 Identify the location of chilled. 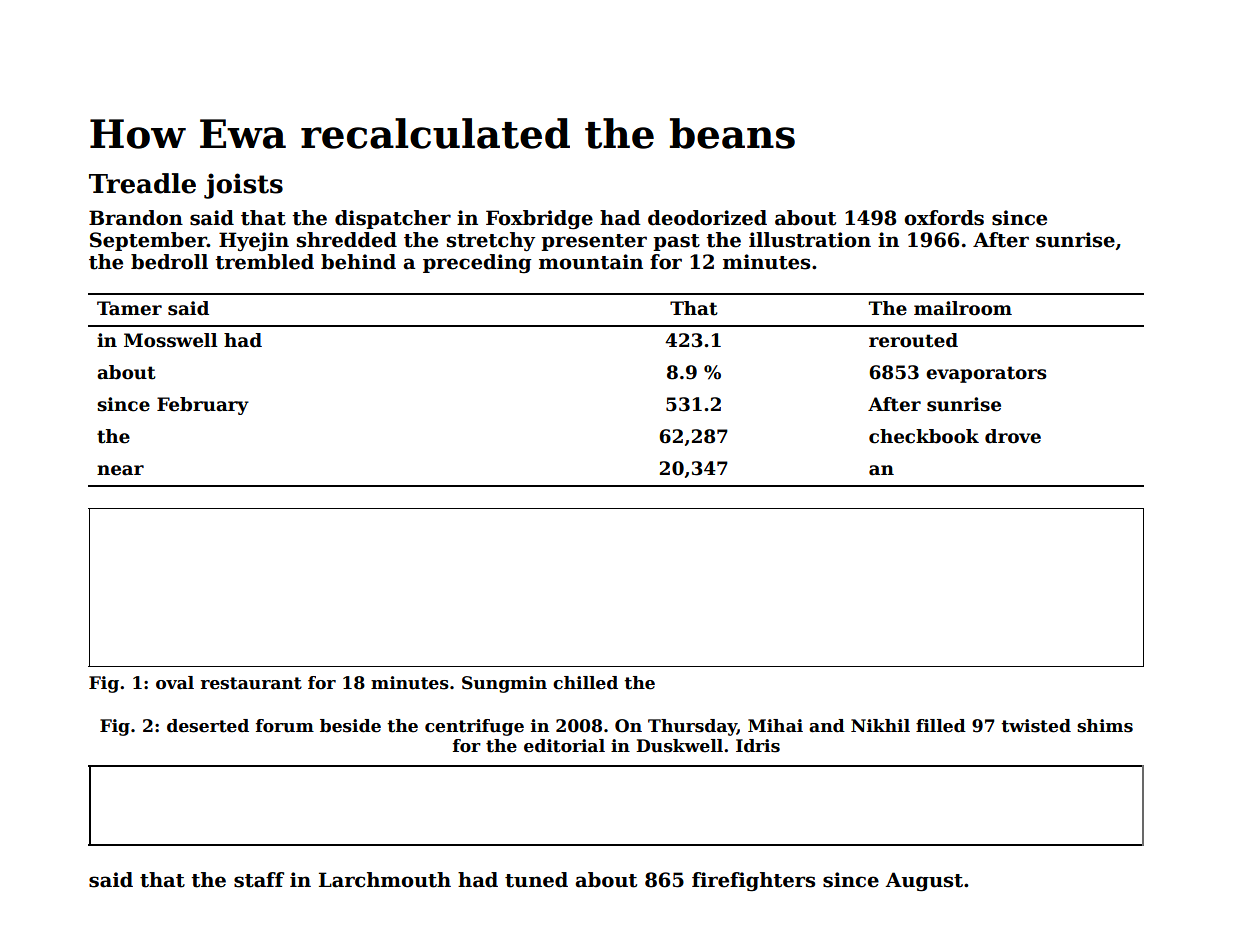
(585, 683).
